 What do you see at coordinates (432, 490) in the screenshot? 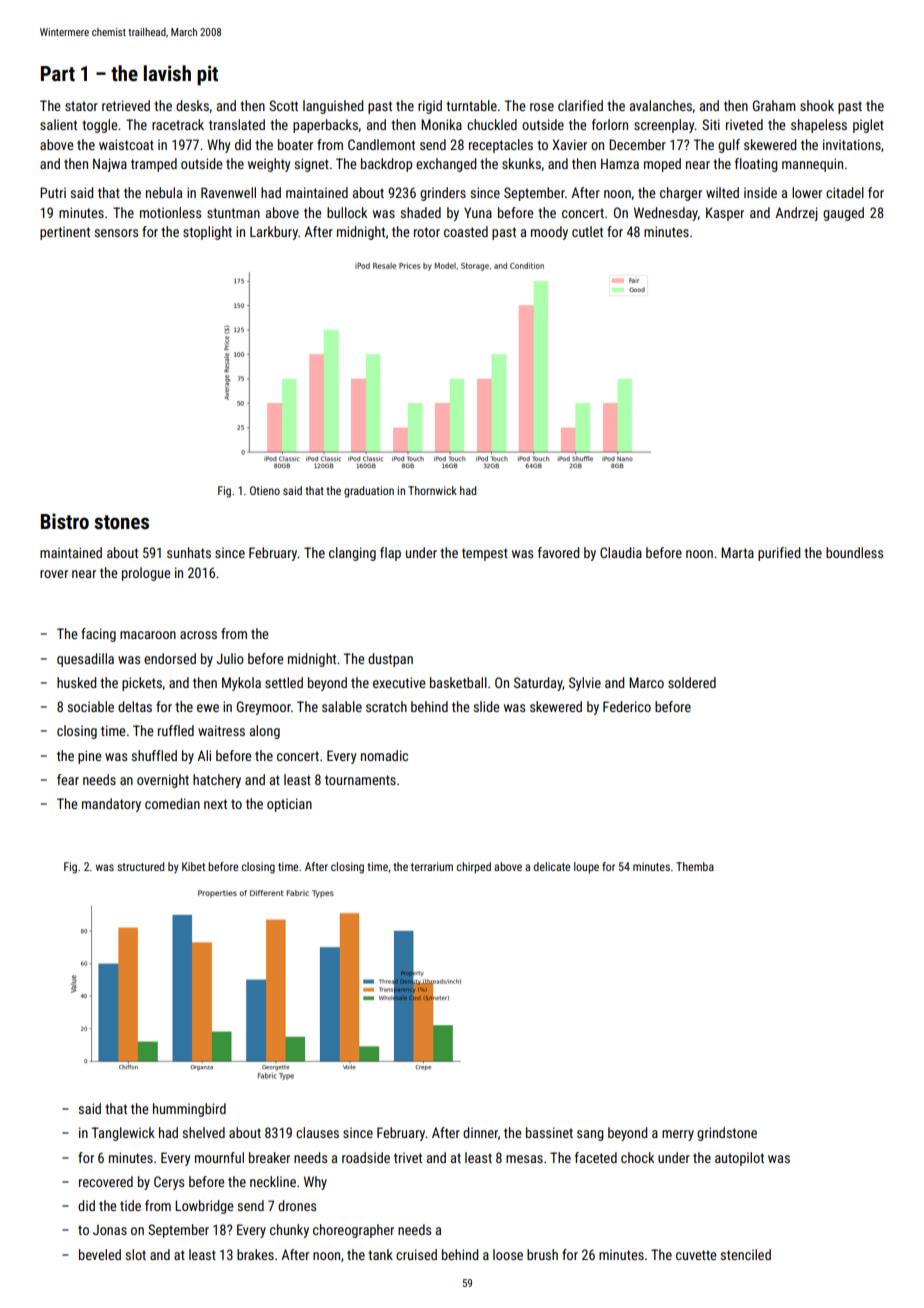
I see `Thornwick` at bounding box center [432, 490].
